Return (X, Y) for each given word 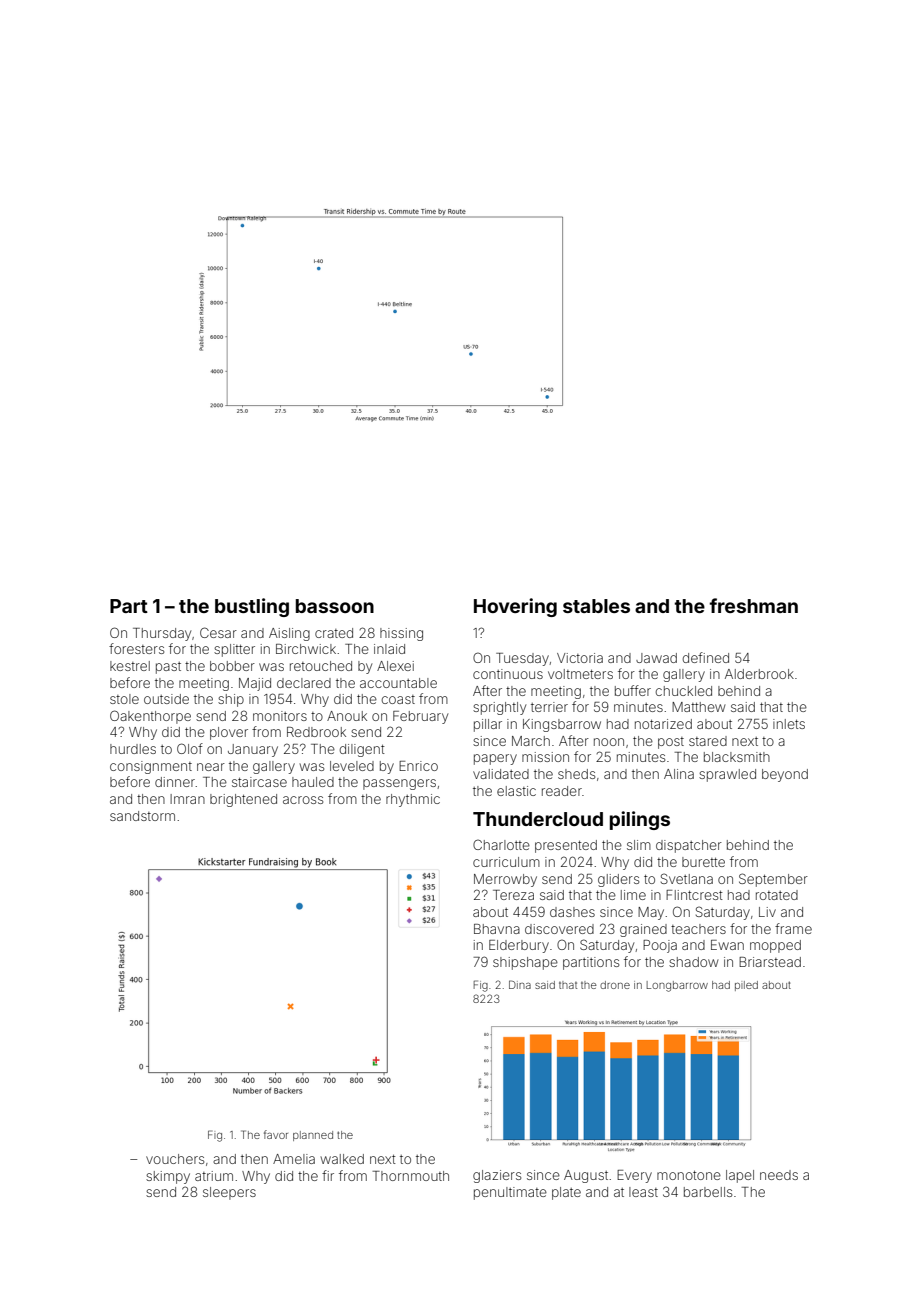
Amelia (294, 1159)
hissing (401, 634)
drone (615, 985)
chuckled (684, 691)
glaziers (497, 1176)
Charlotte (501, 844)
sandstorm (142, 816)
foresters (136, 648)
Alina (679, 774)
